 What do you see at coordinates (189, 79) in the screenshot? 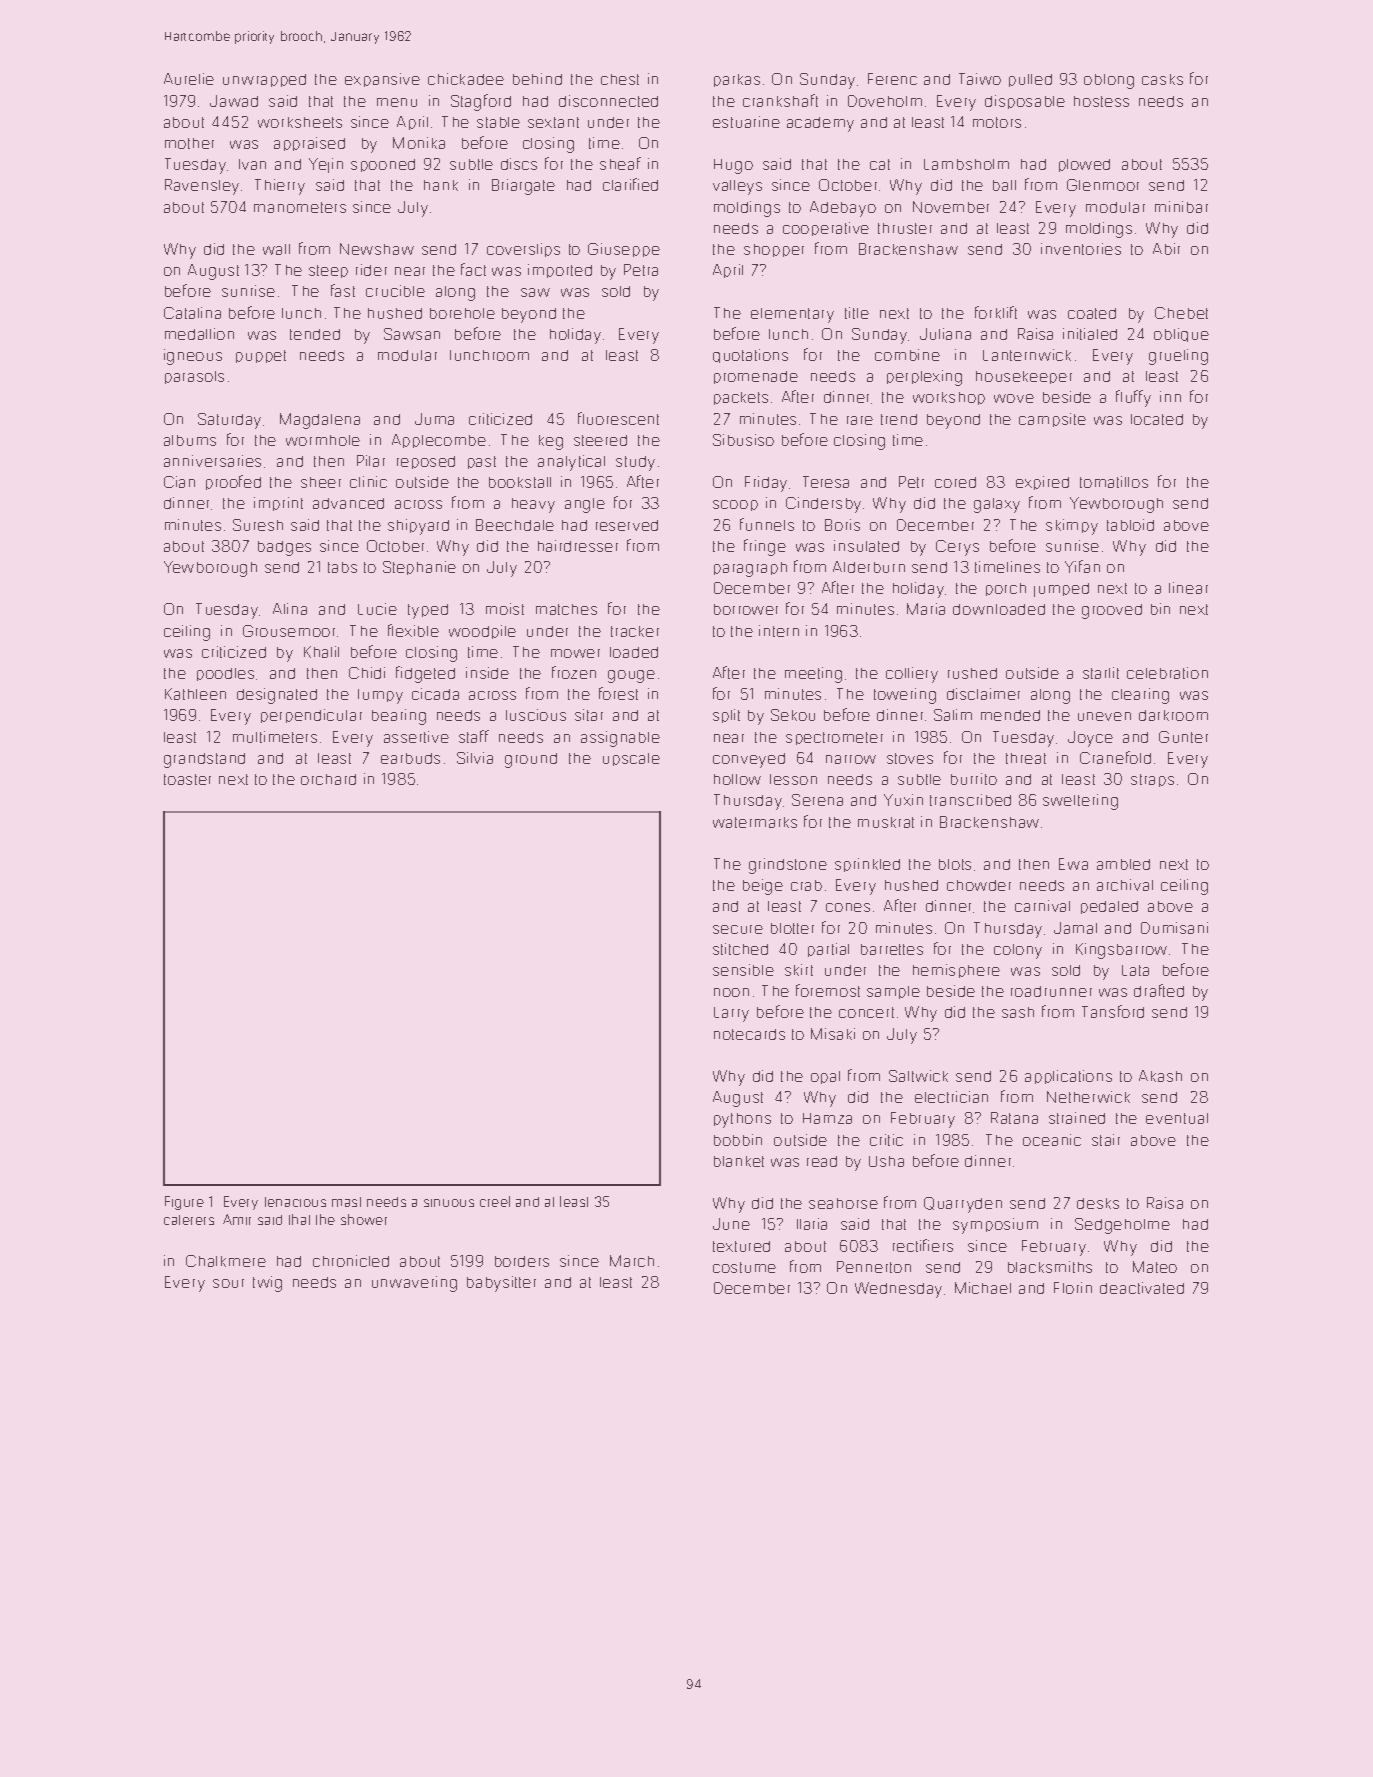
I see `Aurelie` at bounding box center [189, 79].
